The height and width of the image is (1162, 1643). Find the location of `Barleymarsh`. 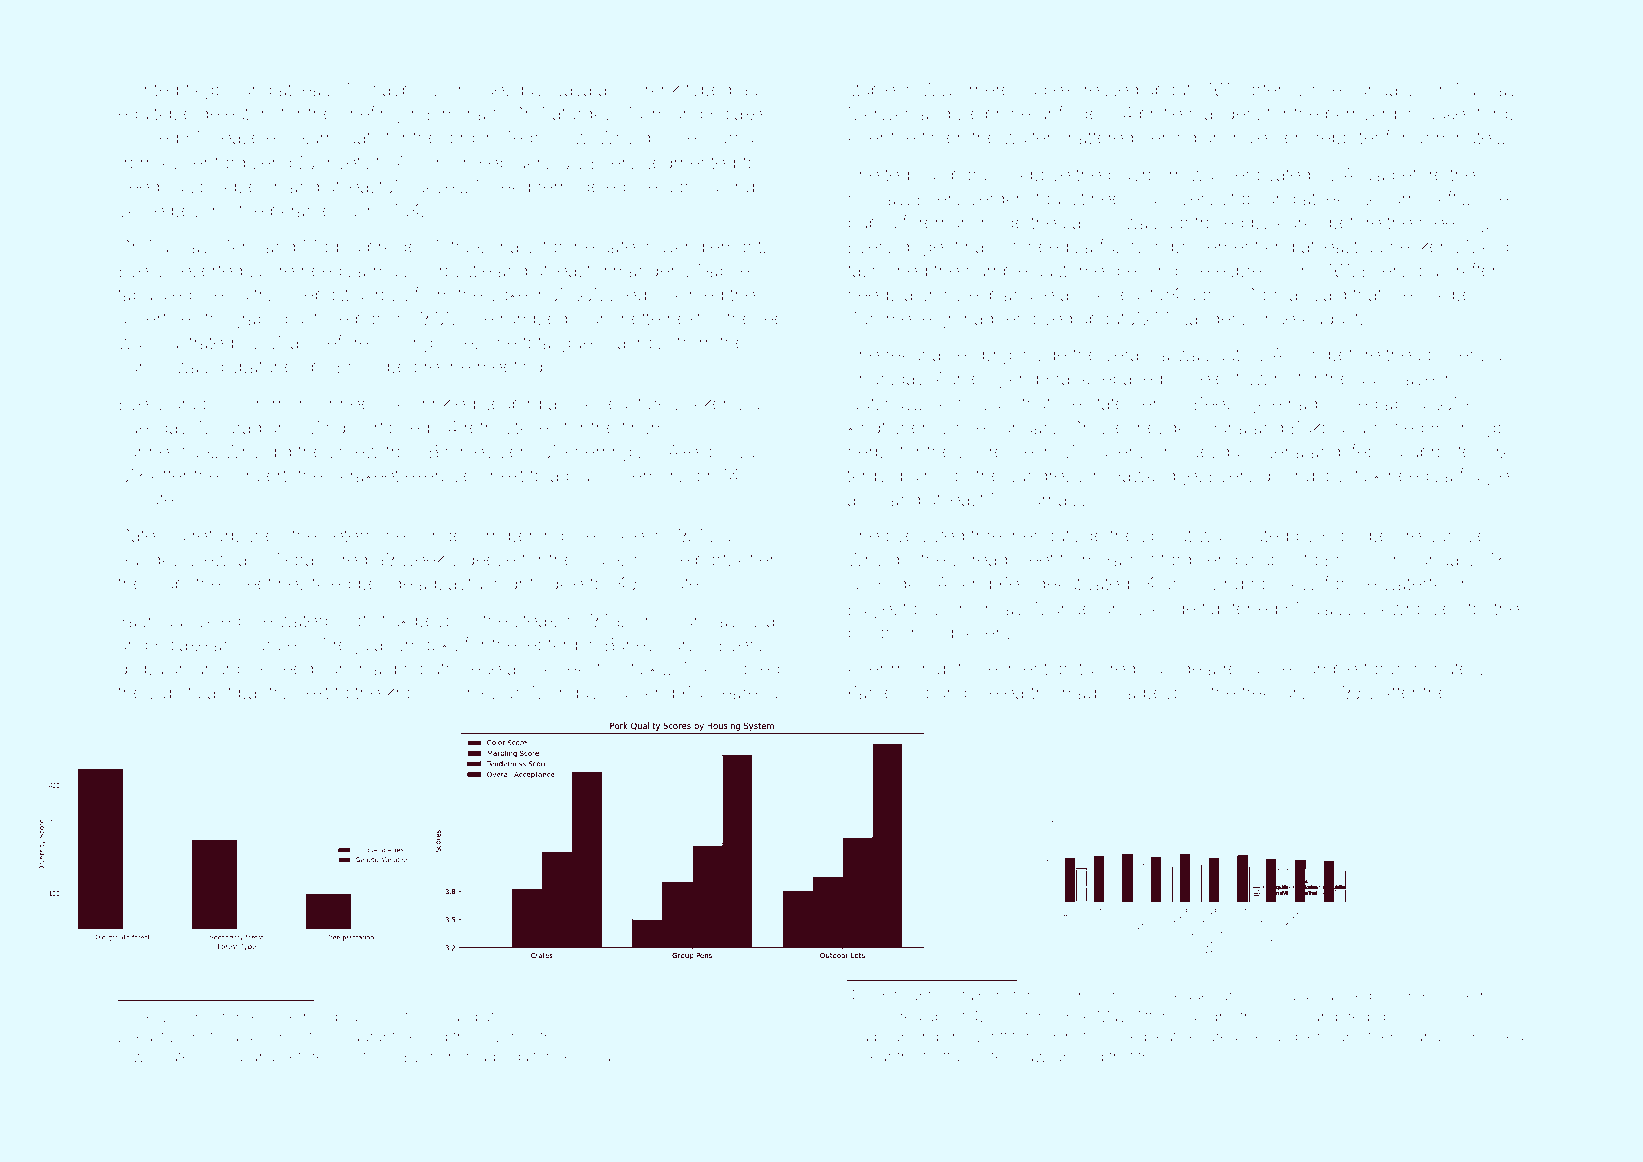

Barleymarsh is located at coordinates (656, 646).
